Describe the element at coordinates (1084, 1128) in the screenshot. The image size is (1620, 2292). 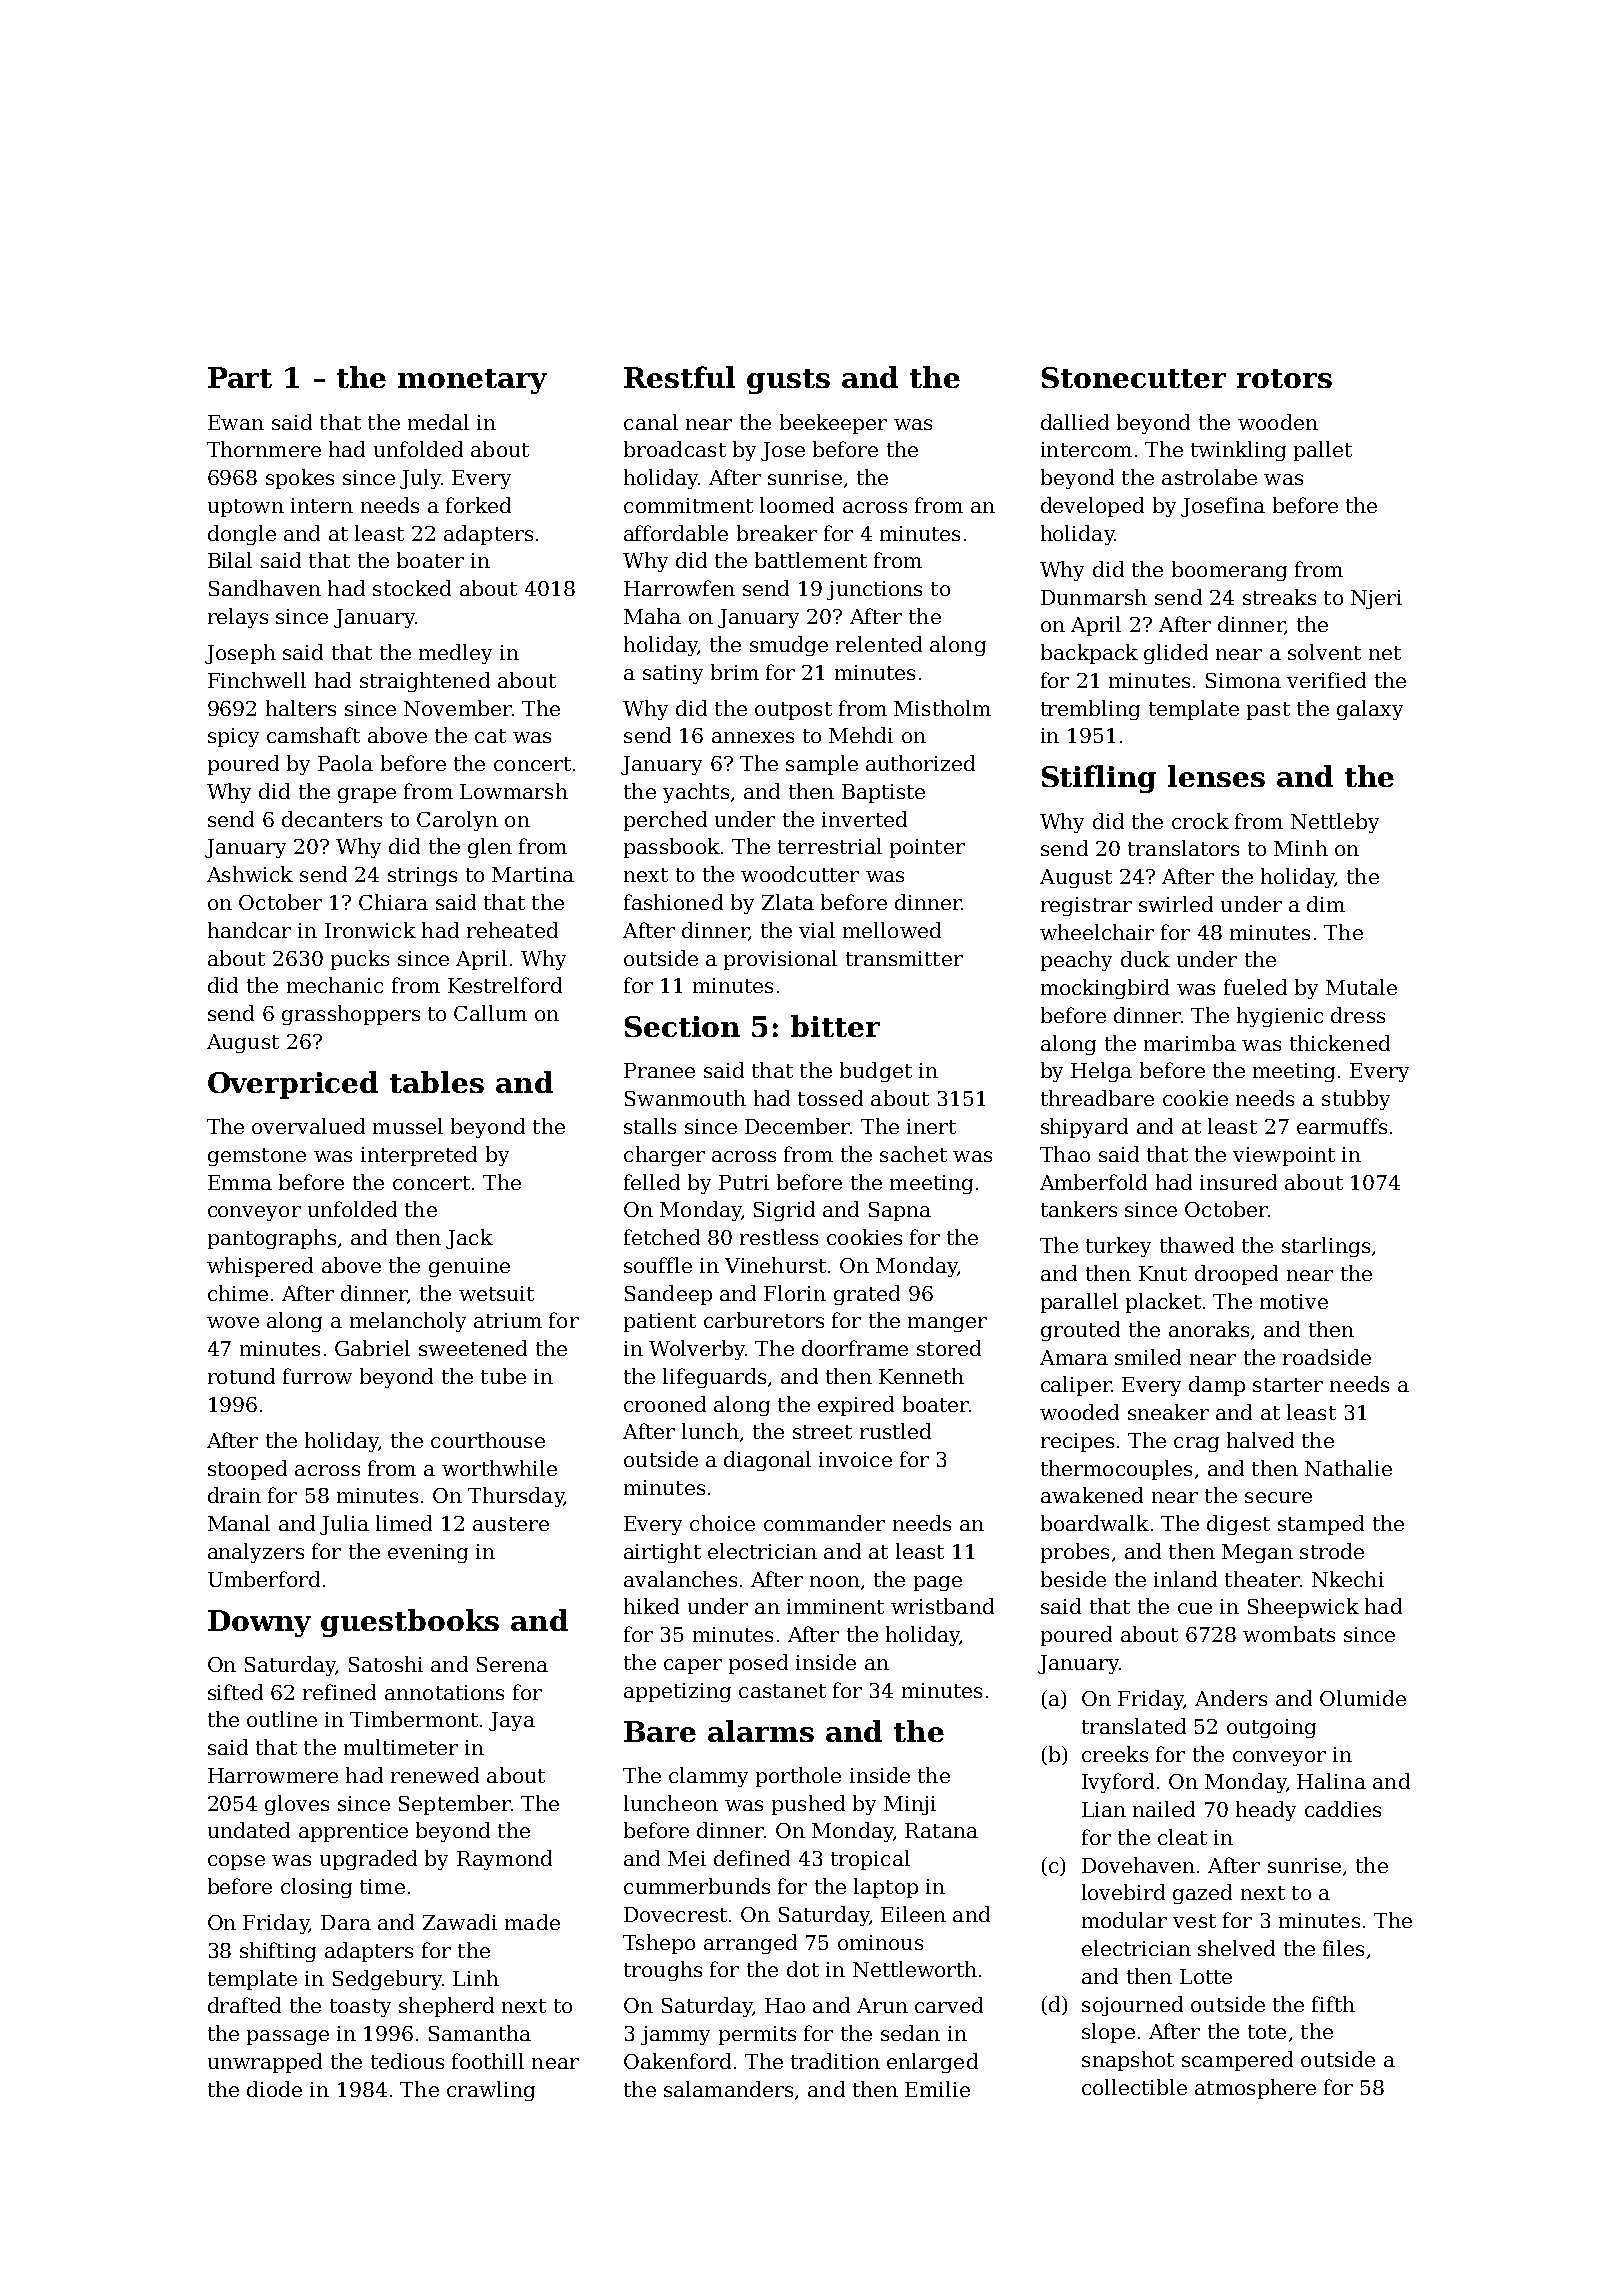
I see `shipyard` at that location.
